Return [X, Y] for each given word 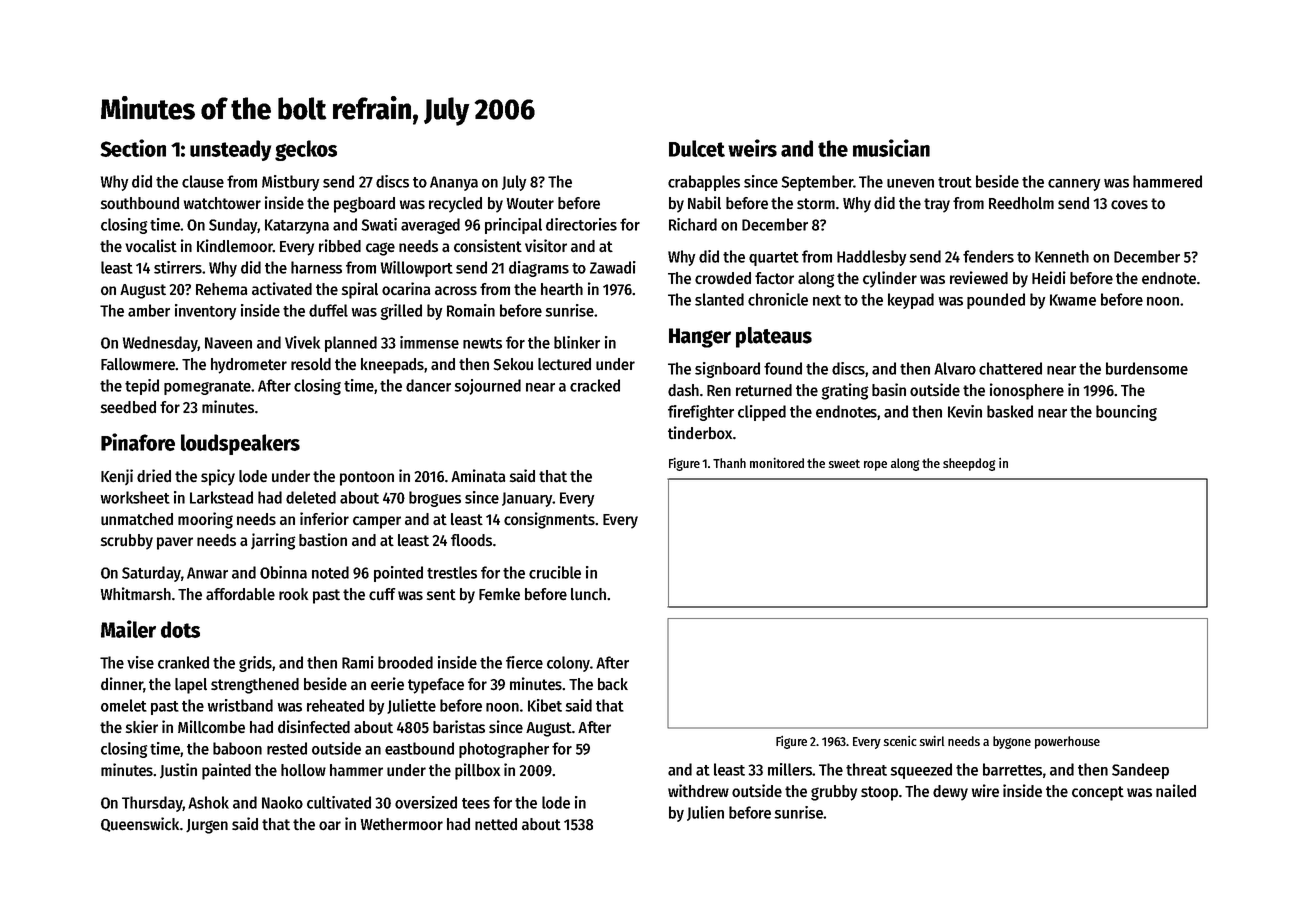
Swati [379, 224]
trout [955, 182]
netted [496, 824]
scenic [900, 741]
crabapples [704, 183]
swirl [932, 741]
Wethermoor [402, 824]
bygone [1012, 742]
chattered [1010, 368]
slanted [719, 299]
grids [255, 664]
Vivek [302, 342]
